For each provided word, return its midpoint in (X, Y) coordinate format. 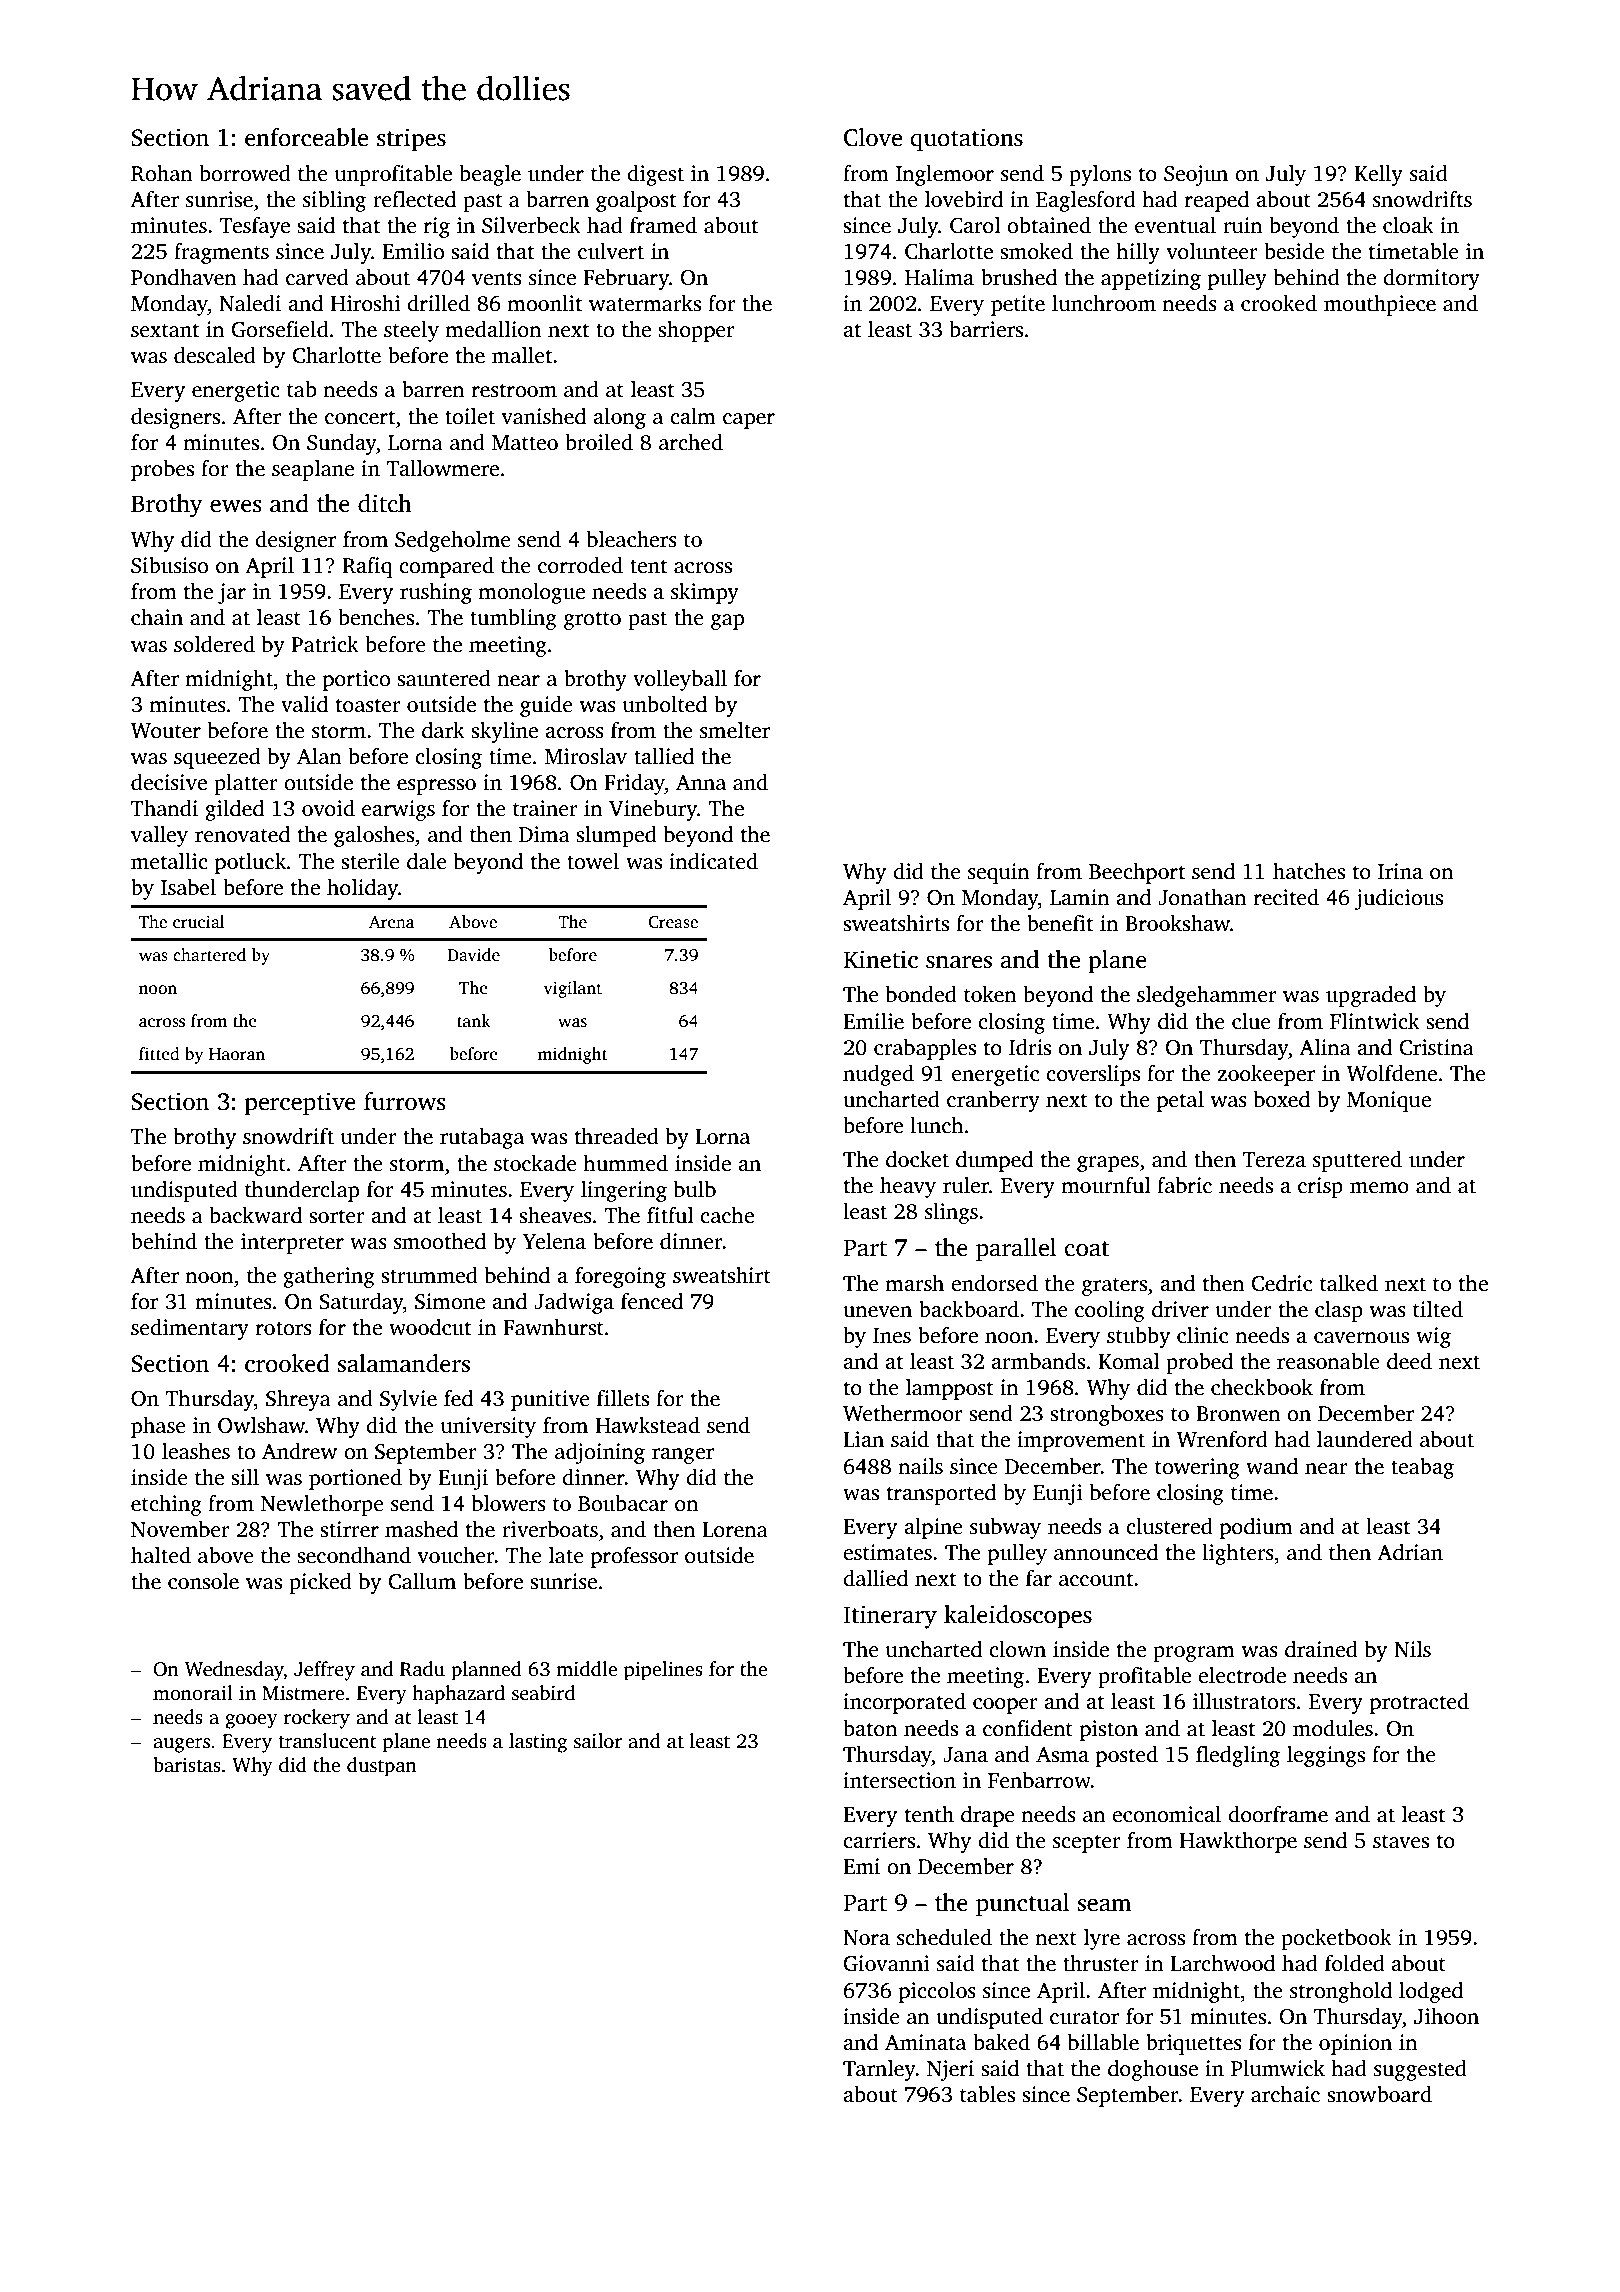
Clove (873, 137)
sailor (598, 1741)
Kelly (1378, 175)
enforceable (306, 137)
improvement (1081, 1441)
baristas (187, 1765)
